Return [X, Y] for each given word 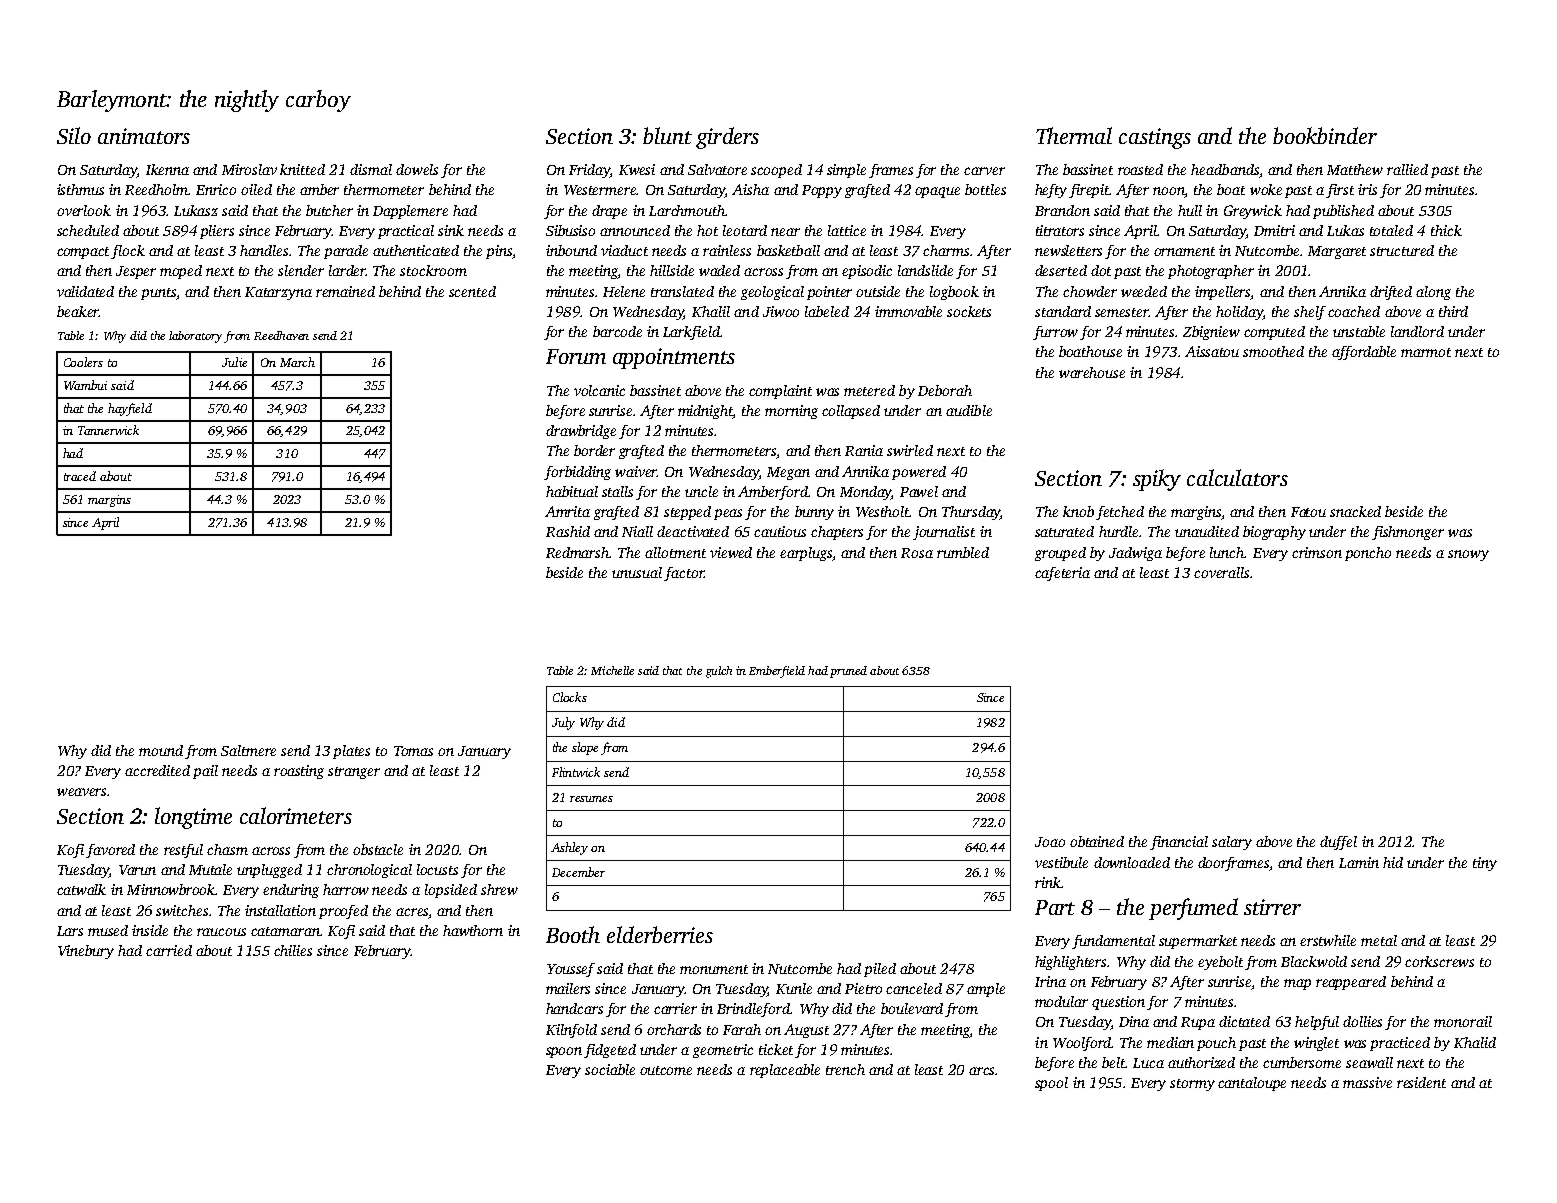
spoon [564, 1052]
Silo [74, 135]
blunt [667, 135]
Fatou [1308, 512]
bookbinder [1325, 135]
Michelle [612, 670]
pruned [848, 672]
